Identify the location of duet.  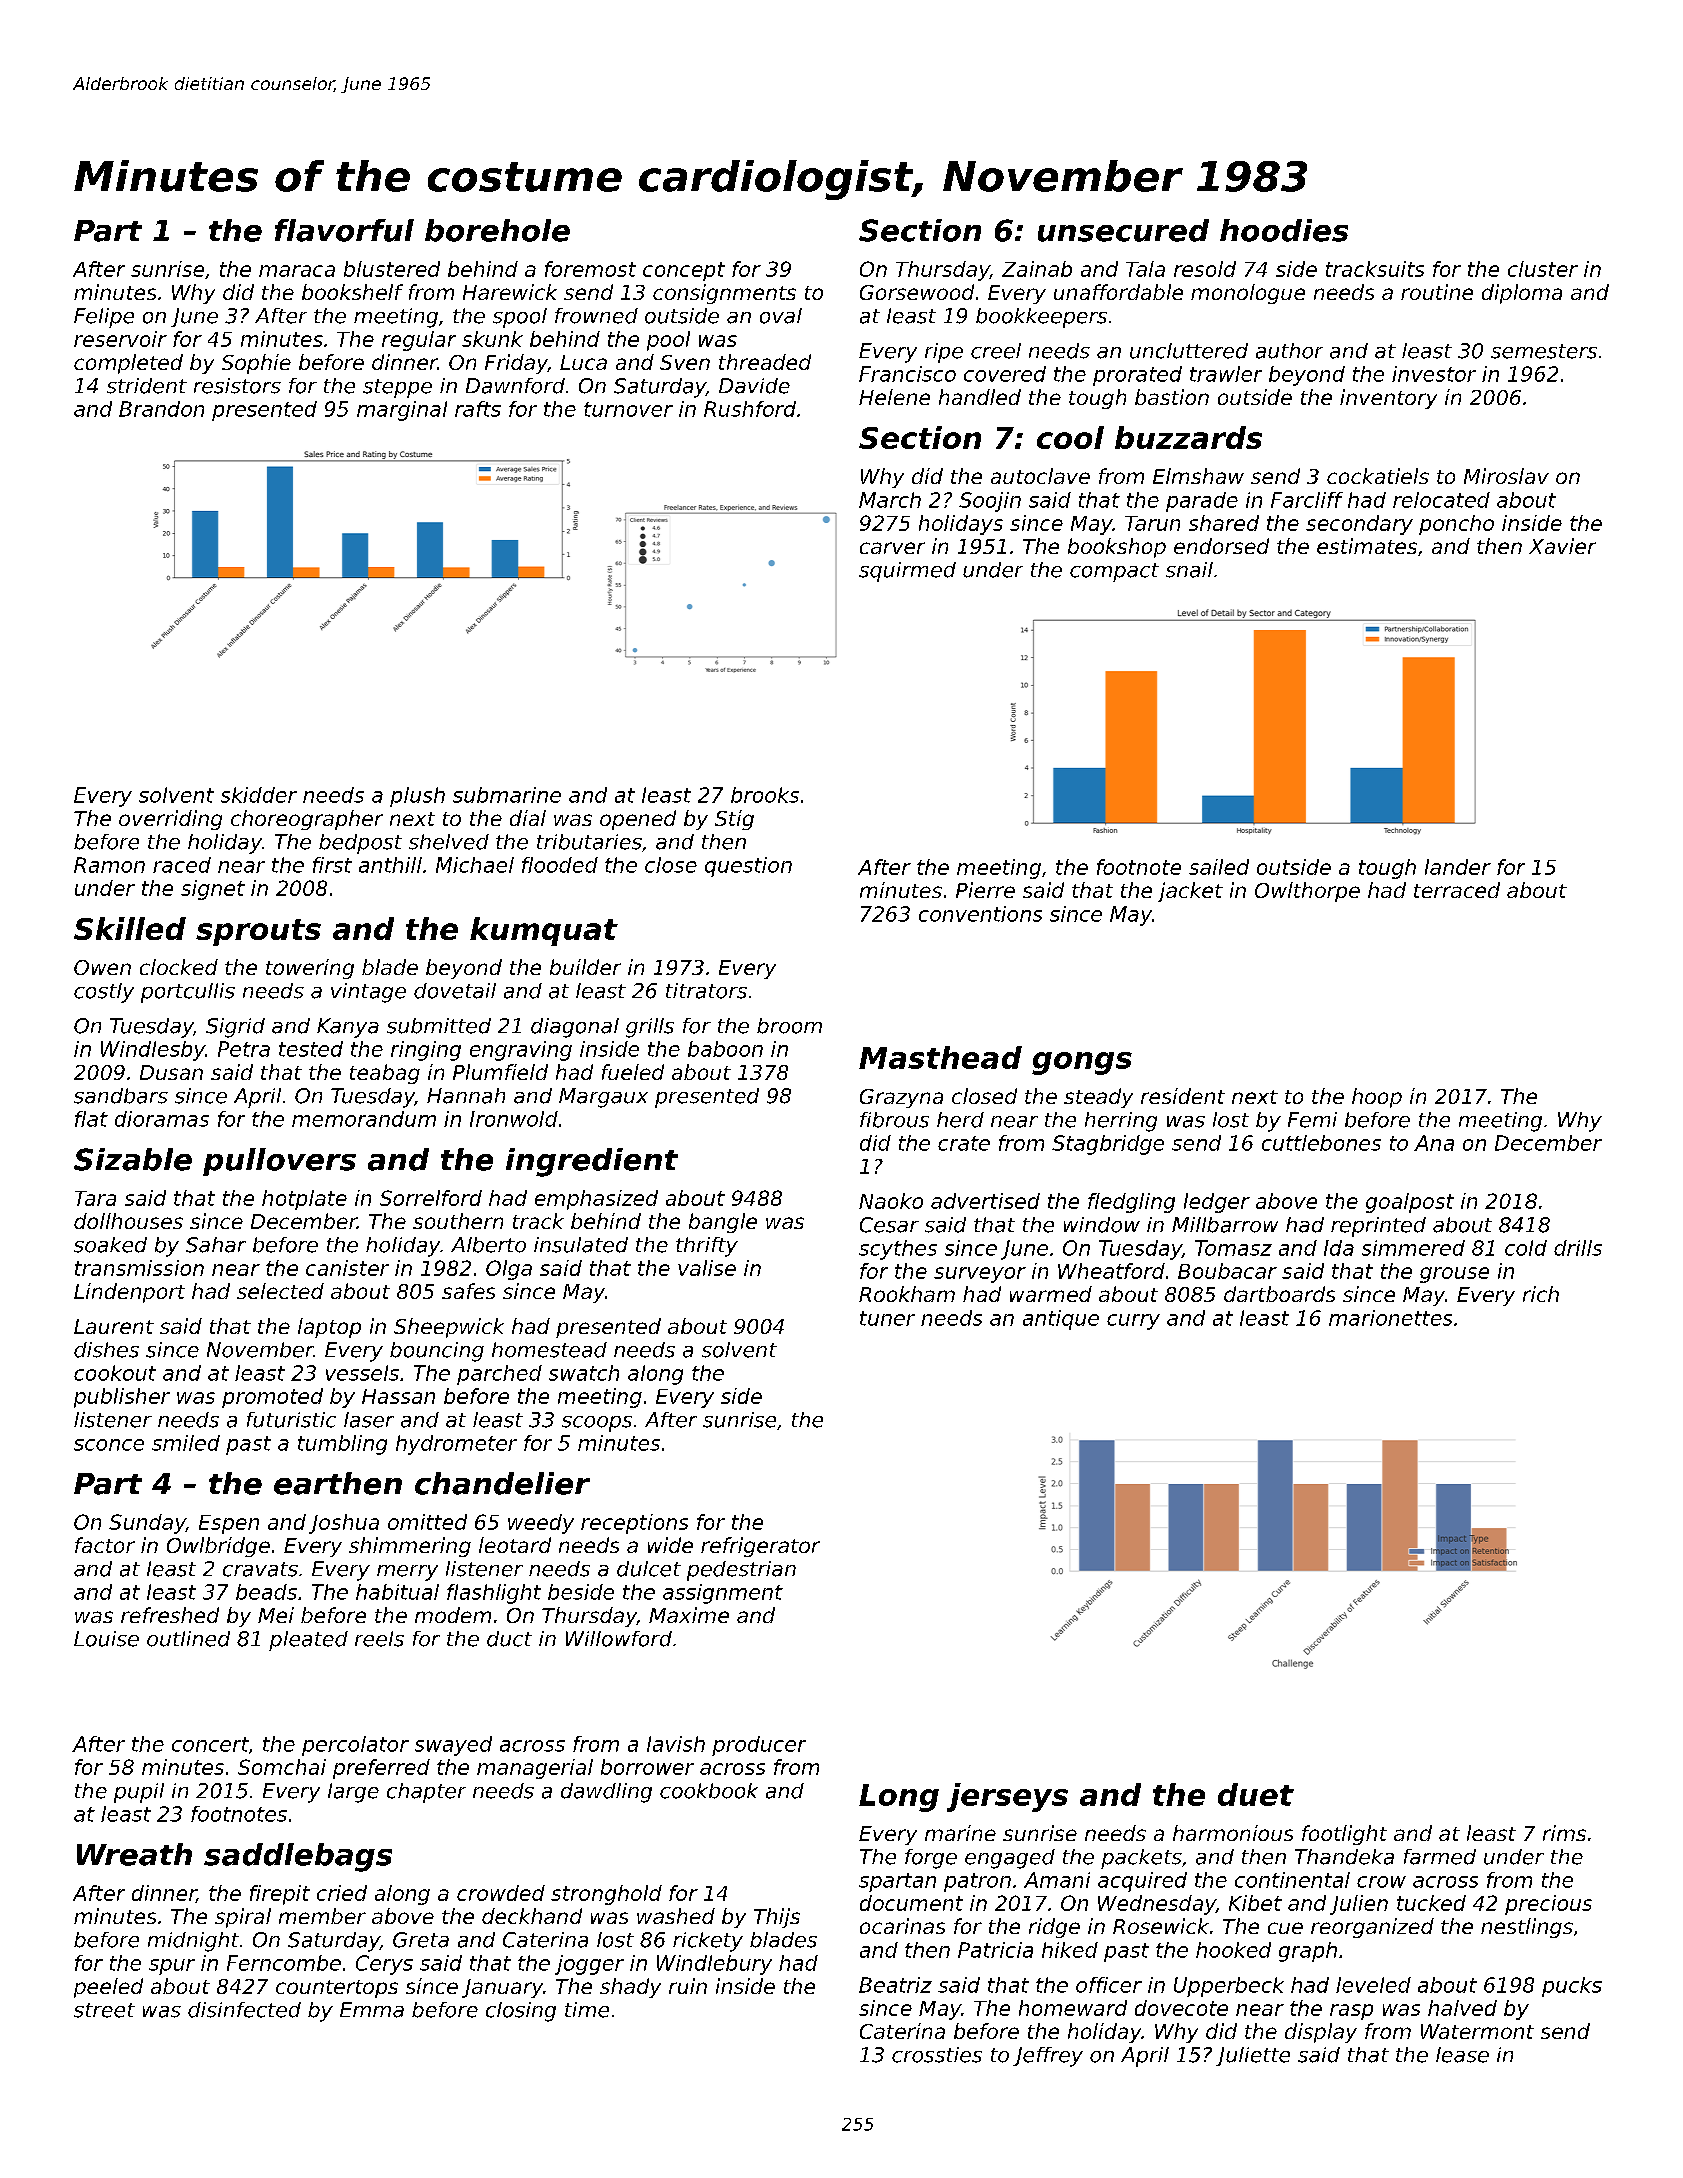
(1256, 1794).
